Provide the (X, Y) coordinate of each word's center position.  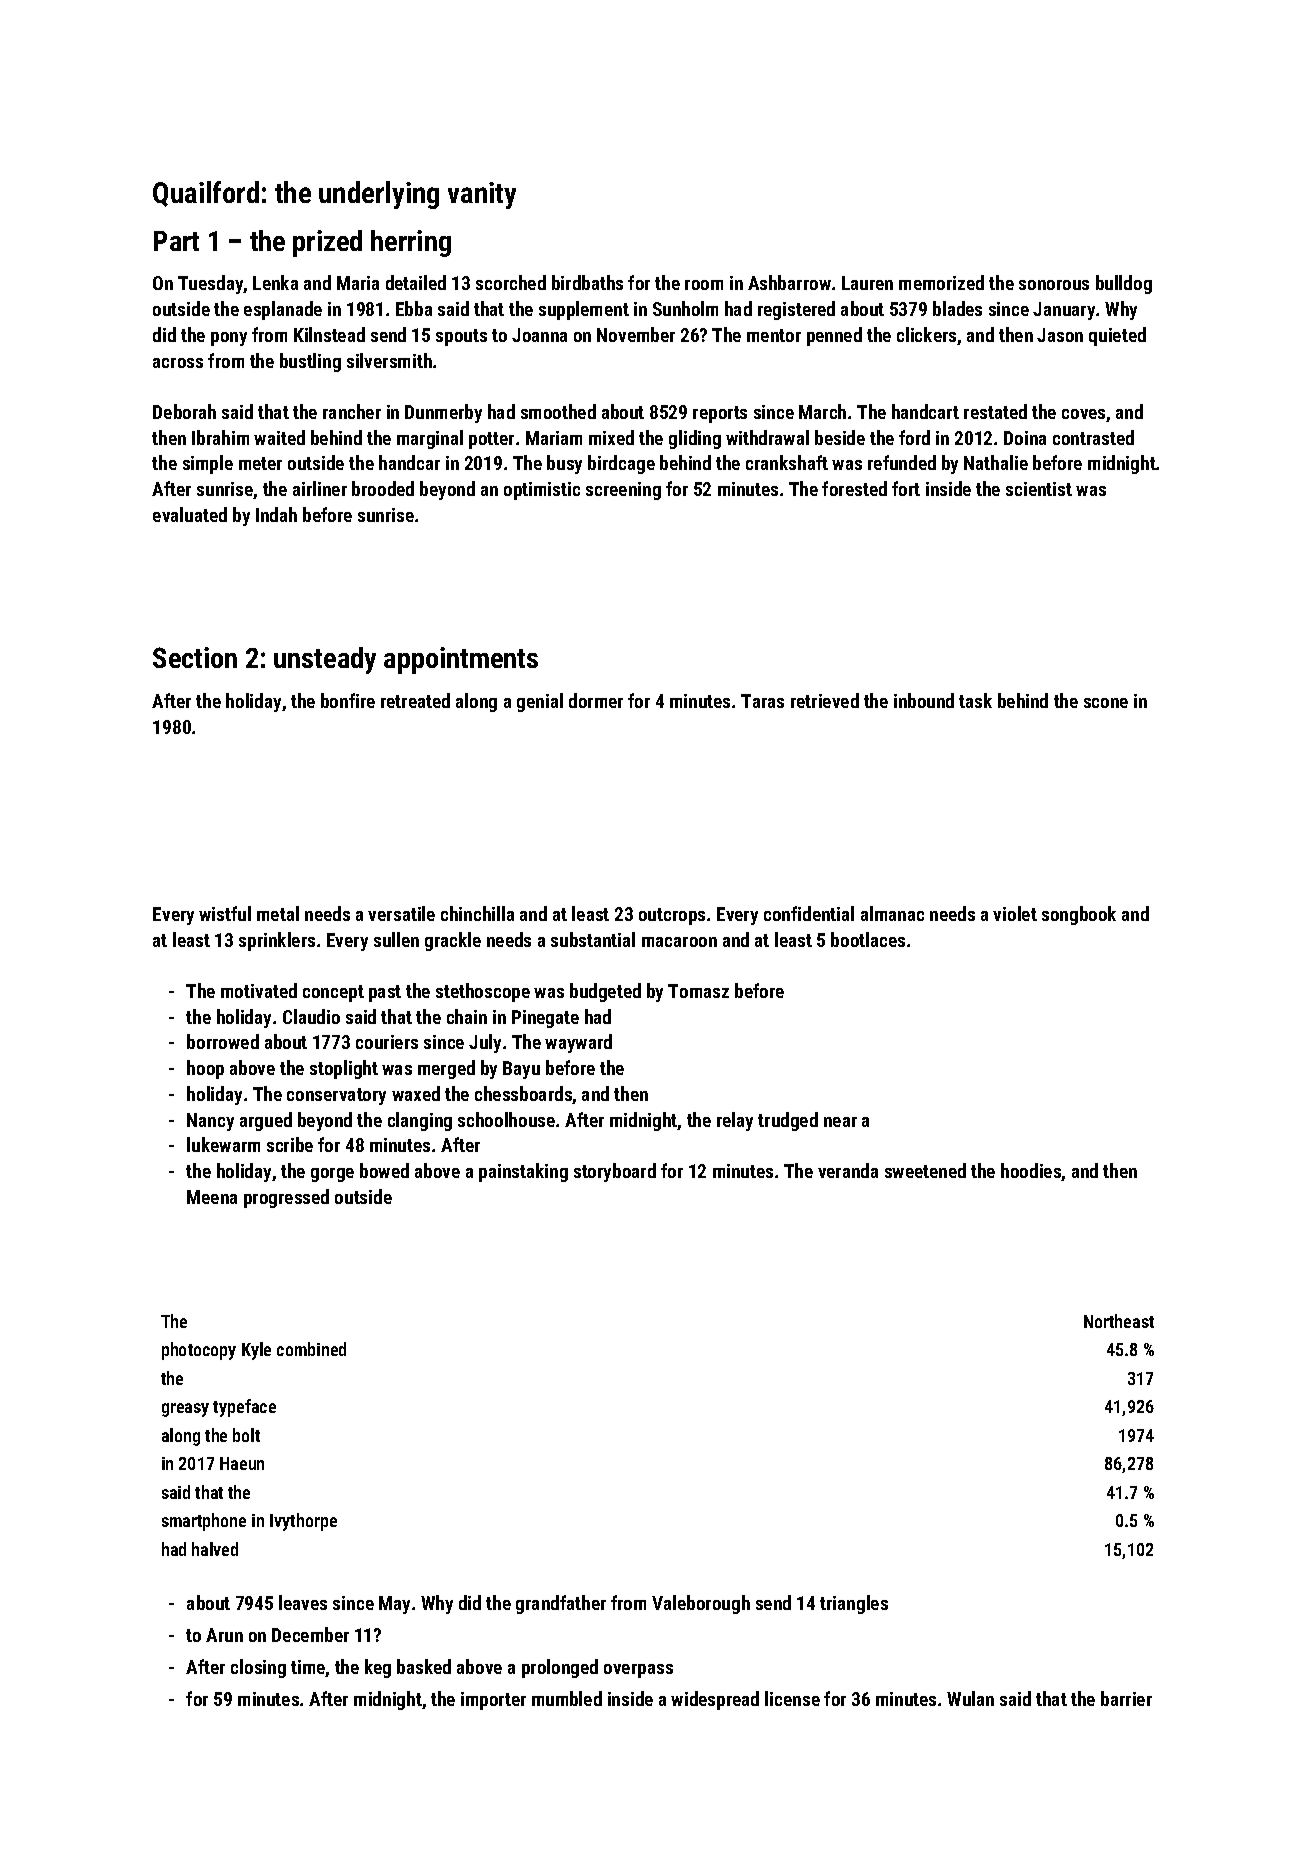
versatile (401, 913)
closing (258, 1668)
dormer (596, 700)
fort (906, 488)
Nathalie (996, 462)
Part (176, 241)
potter (491, 440)
